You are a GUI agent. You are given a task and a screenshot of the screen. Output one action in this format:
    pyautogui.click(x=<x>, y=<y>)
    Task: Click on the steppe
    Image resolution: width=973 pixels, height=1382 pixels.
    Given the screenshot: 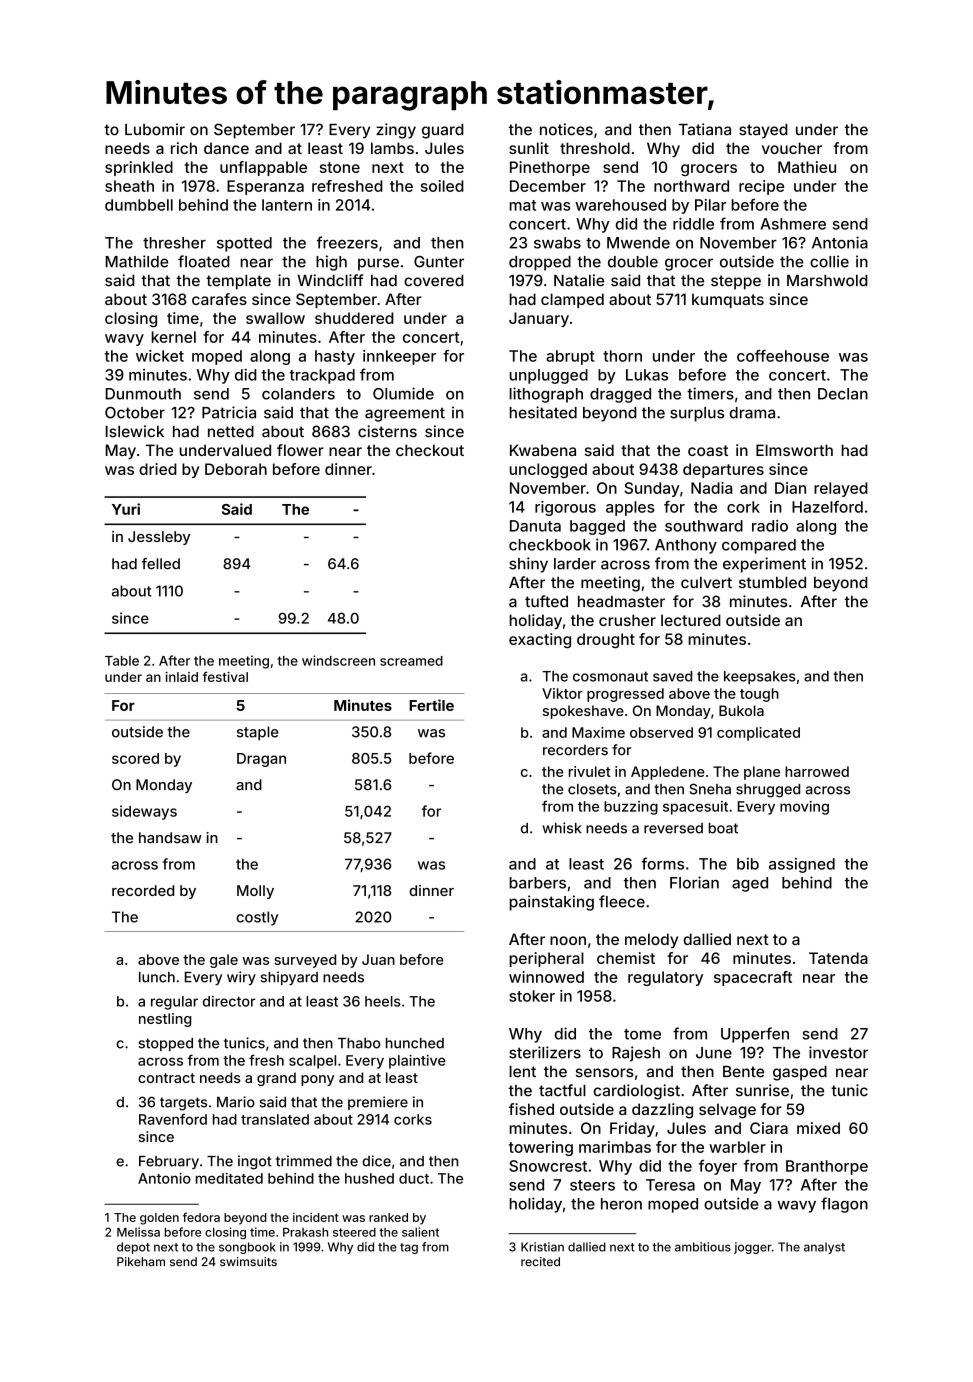 What is the action you would take?
    pyautogui.click(x=736, y=282)
